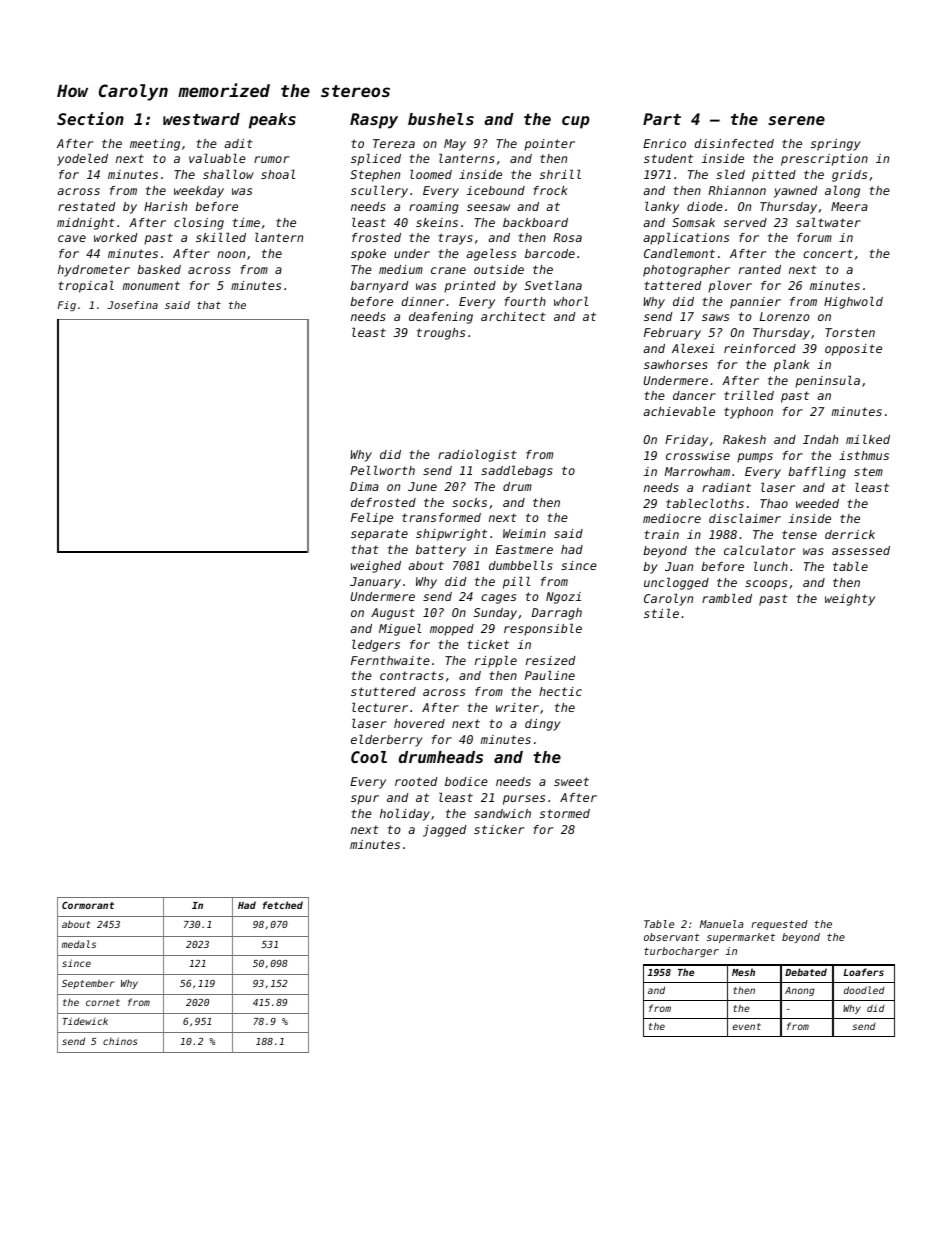 The height and width of the screenshot is (1233, 952). What do you see at coordinates (374, 121) in the screenshot?
I see `Raspy` at bounding box center [374, 121].
